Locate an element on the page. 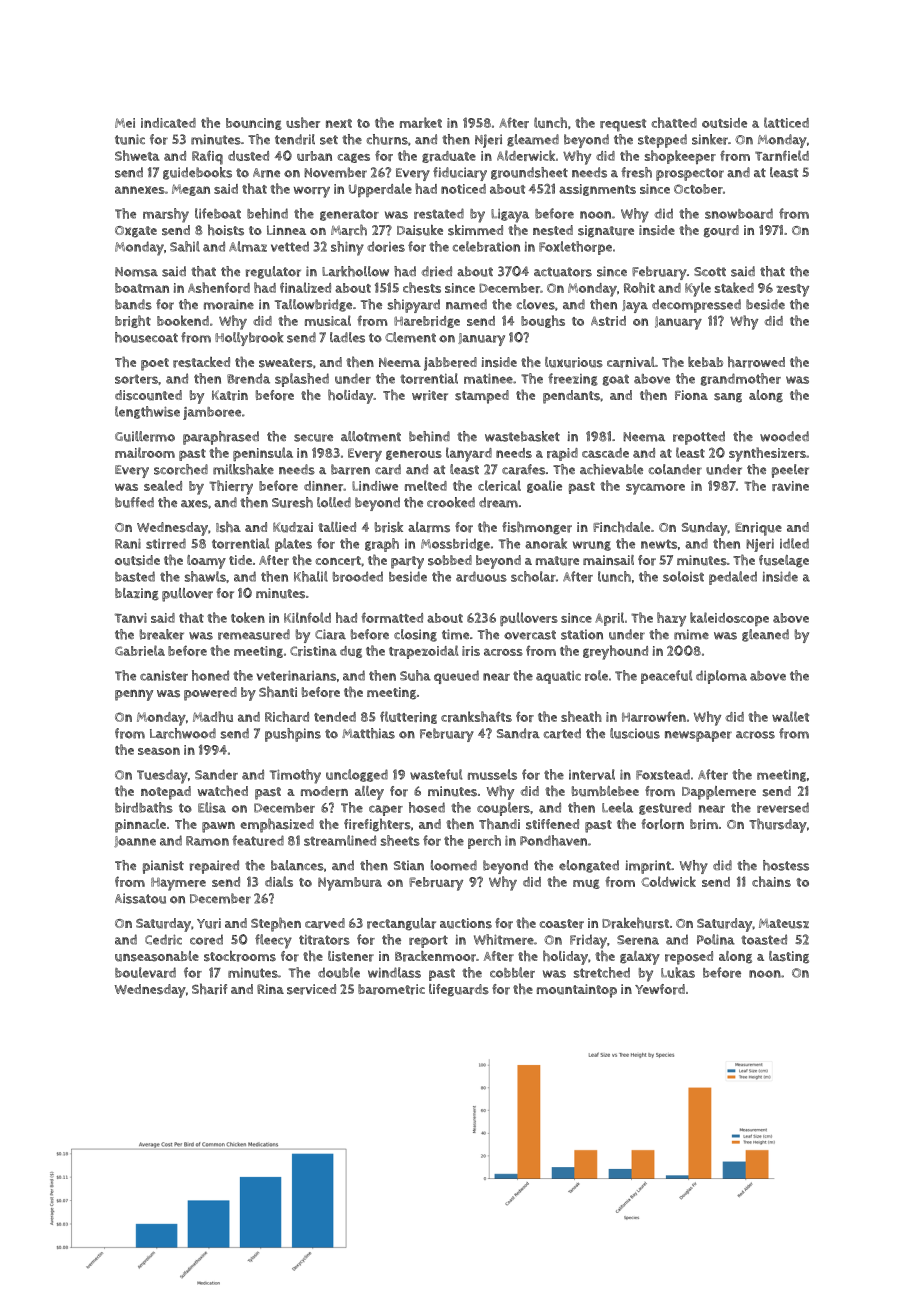 This image has height=1308, width=924. arduous is located at coordinates (481, 576).
